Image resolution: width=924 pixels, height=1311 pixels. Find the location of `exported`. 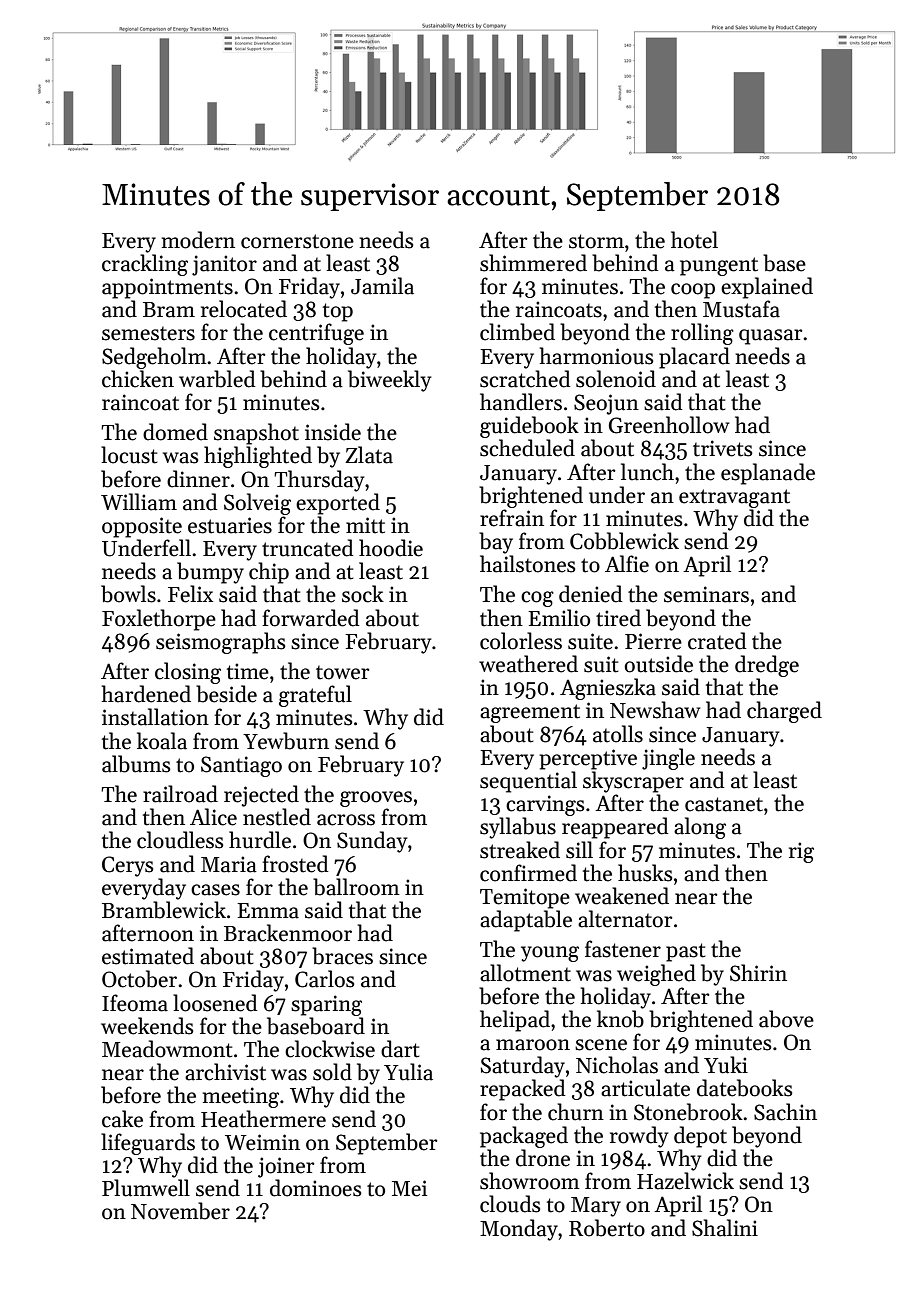

exported is located at coordinates (338, 504).
